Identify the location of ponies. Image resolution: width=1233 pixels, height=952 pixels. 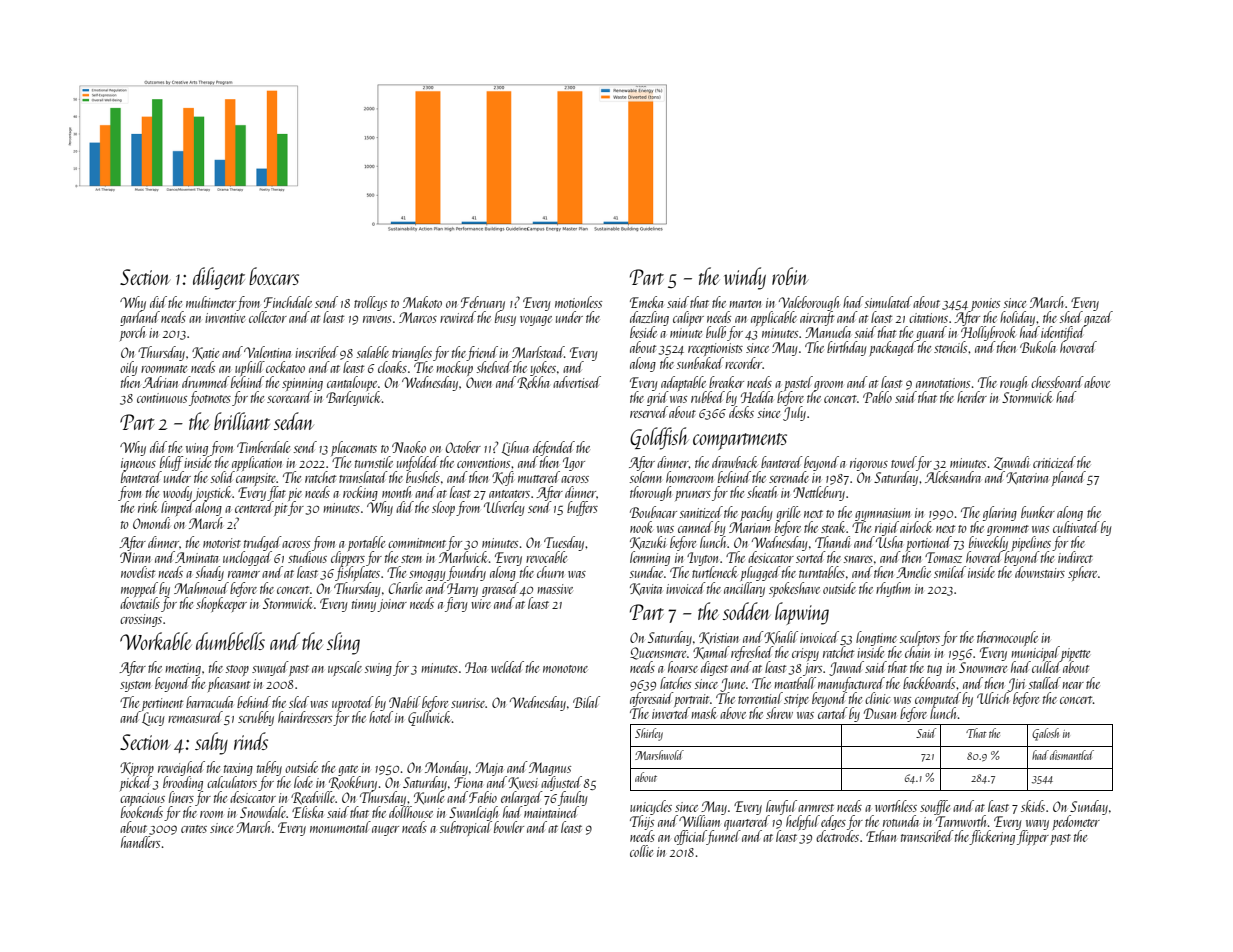
(984, 305).
